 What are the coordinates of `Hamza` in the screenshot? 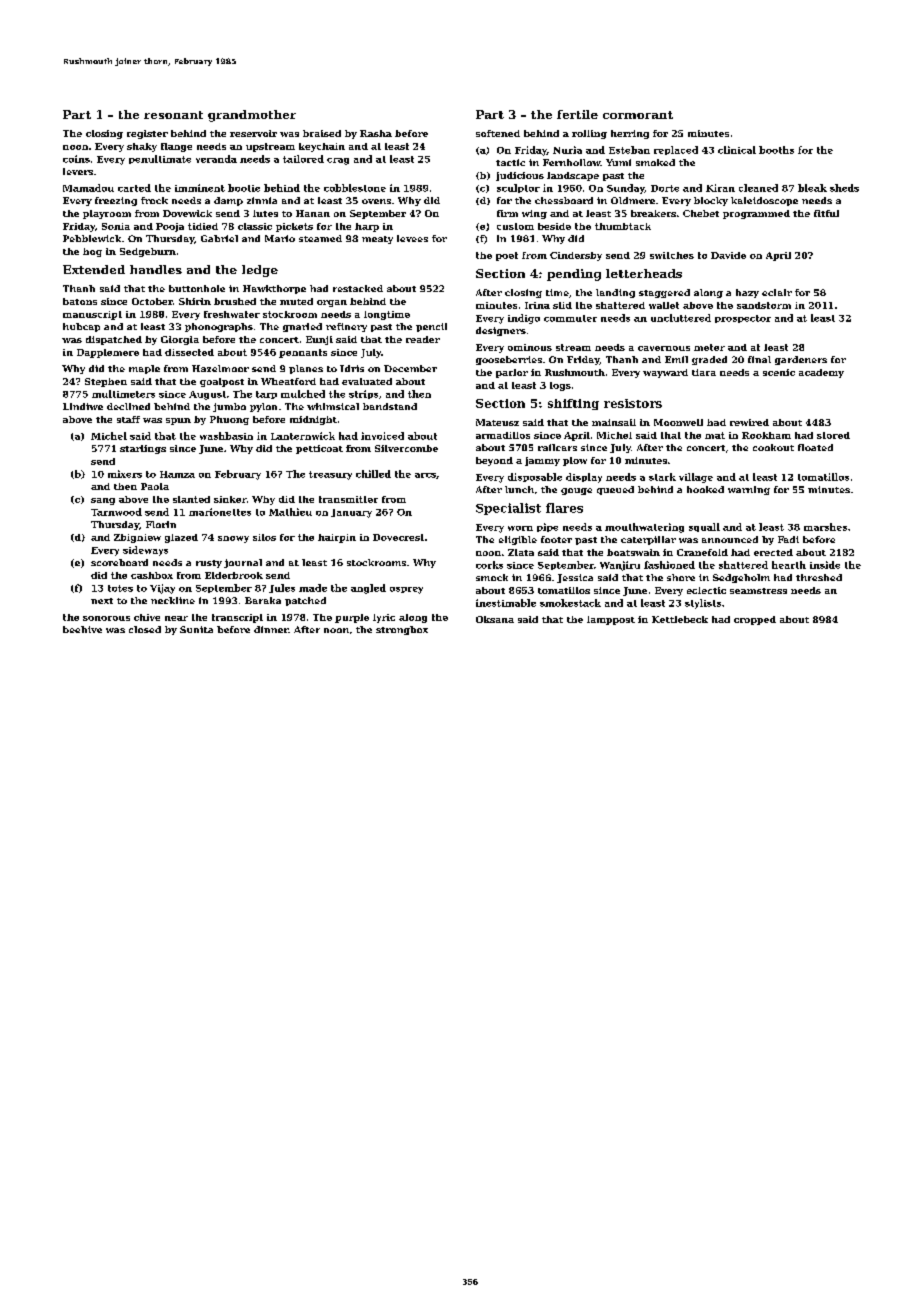 It's located at (177, 474).
